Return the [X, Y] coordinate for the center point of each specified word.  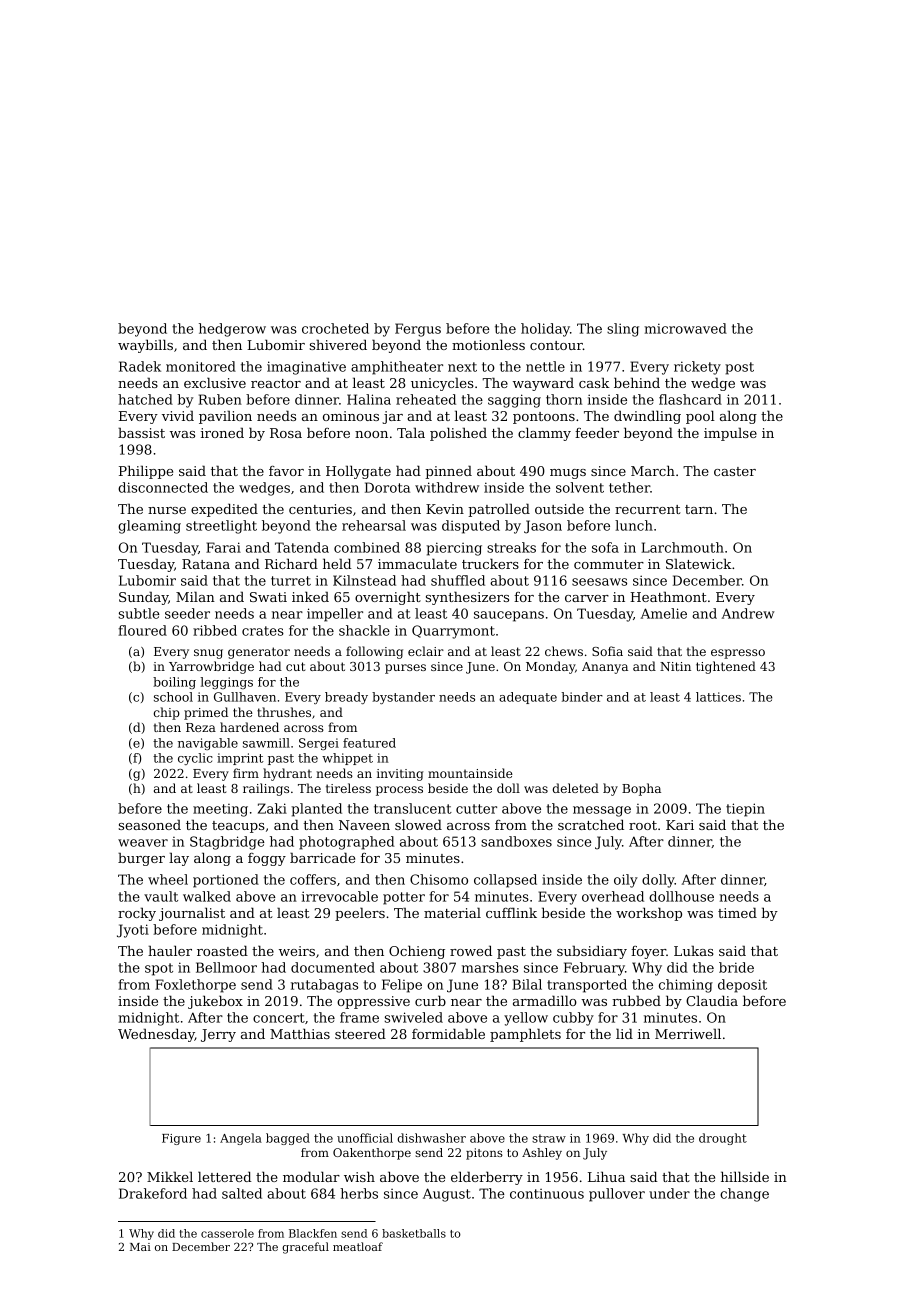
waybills [145, 346]
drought [723, 1139]
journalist [192, 914]
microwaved [685, 328]
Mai [140, 1247]
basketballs [414, 1233]
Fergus [418, 330]
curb [430, 1000]
